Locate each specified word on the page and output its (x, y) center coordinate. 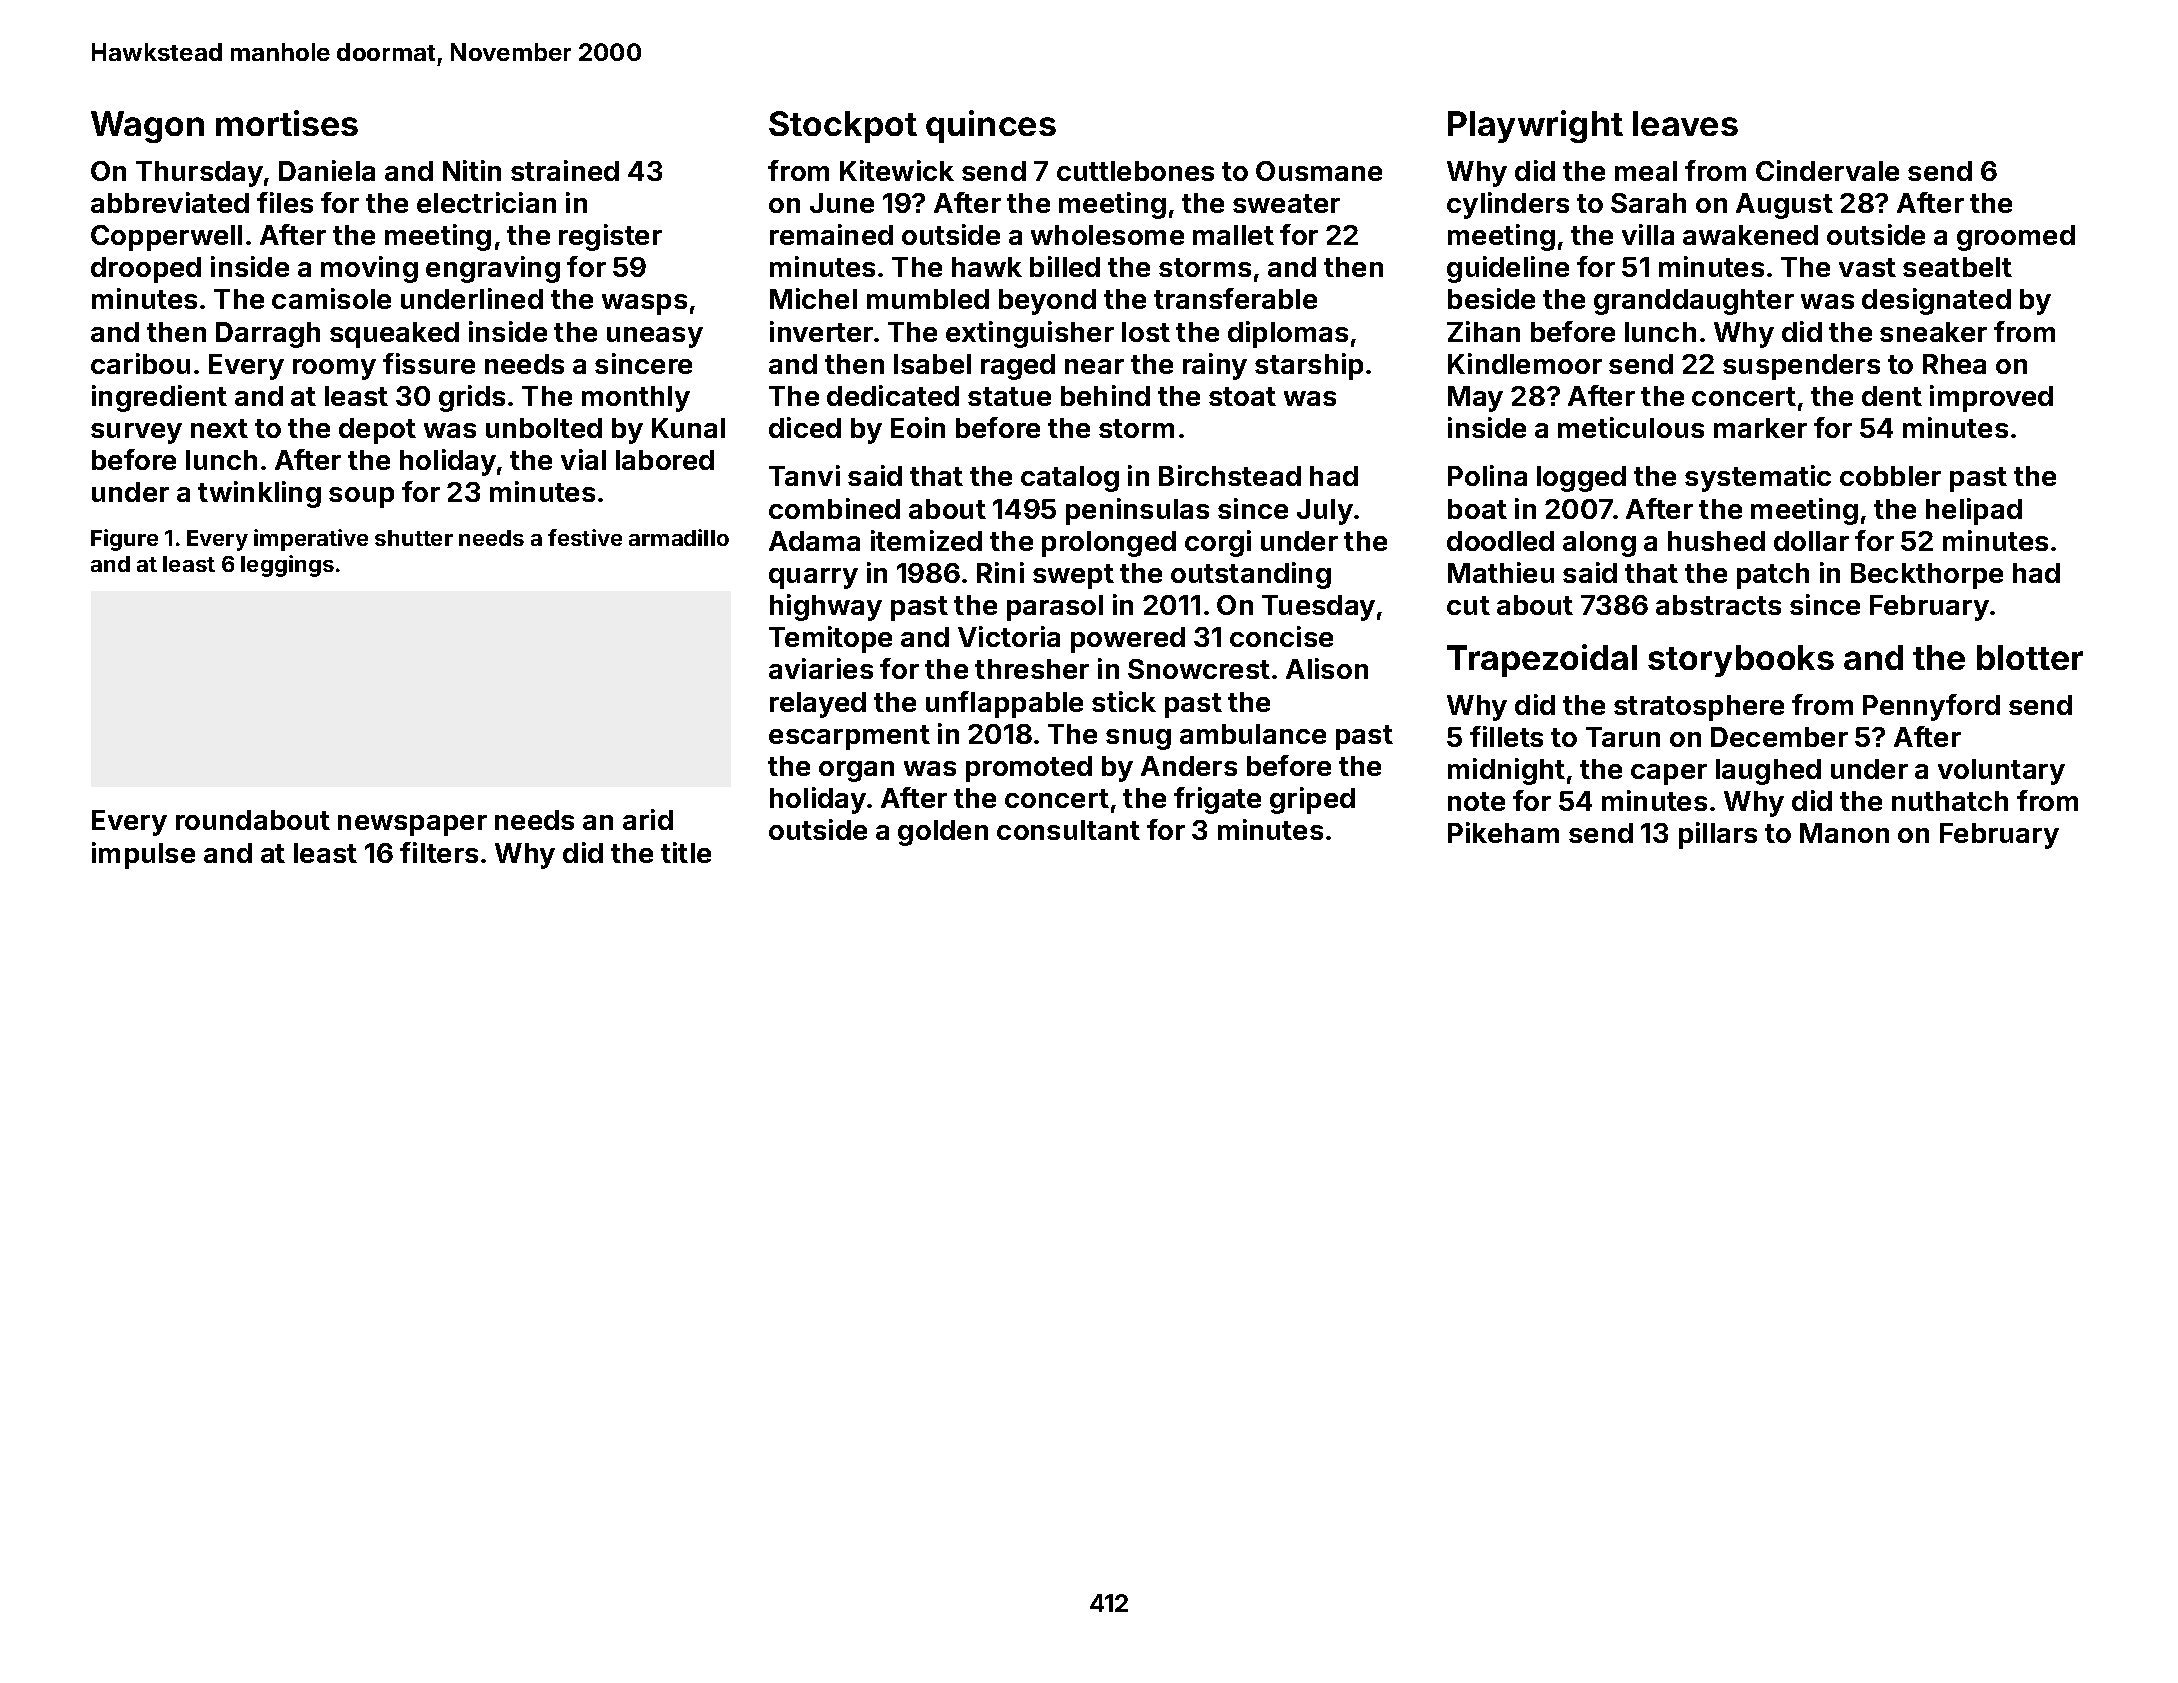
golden (943, 833)
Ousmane (1319, 171)
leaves (1685, 123)
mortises (287, 123)
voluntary (2001, 772)
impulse (143, 855)
